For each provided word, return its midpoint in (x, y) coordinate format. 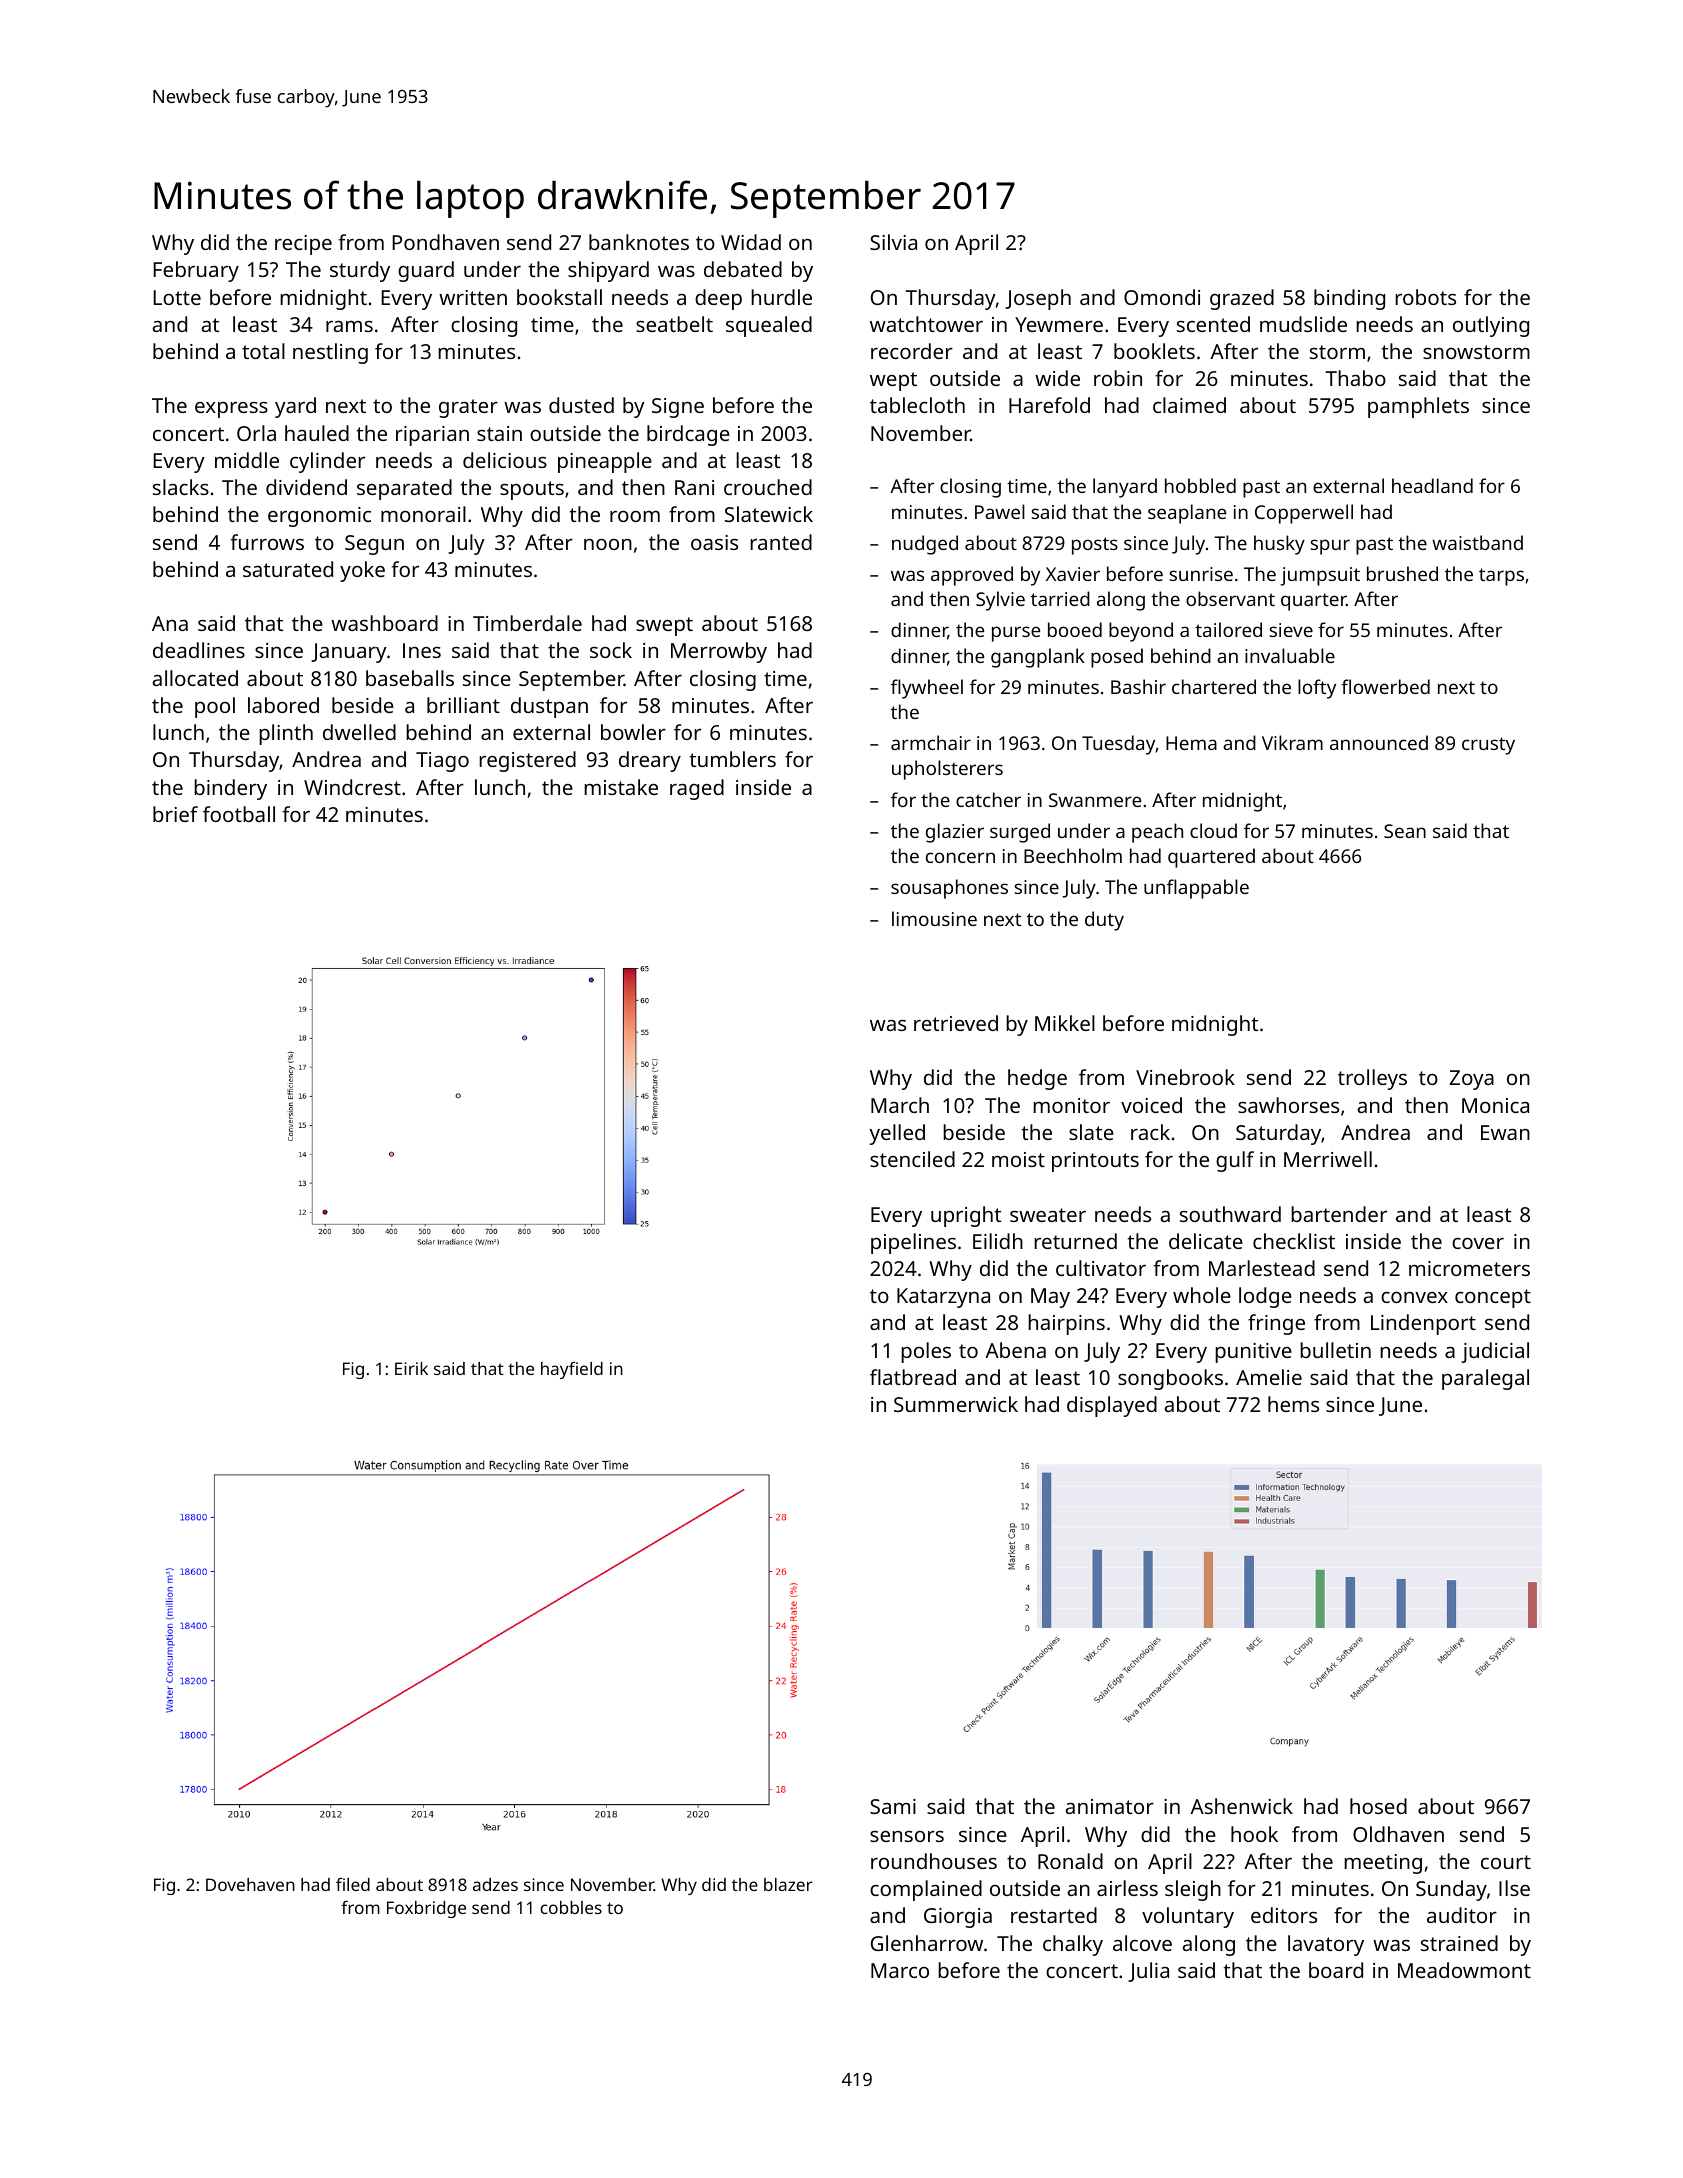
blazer (788, 1884)
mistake (621, 787)
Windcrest (352, 787)
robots (1425, 297)
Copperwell (1304, 514)
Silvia (893, 242)
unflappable (1196, 889)
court (1506, 1862)
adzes (495, 1884)
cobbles (571, 1907)
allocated (195, 678)
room (635, 516)
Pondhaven (445, 242)
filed (353, 1884)
